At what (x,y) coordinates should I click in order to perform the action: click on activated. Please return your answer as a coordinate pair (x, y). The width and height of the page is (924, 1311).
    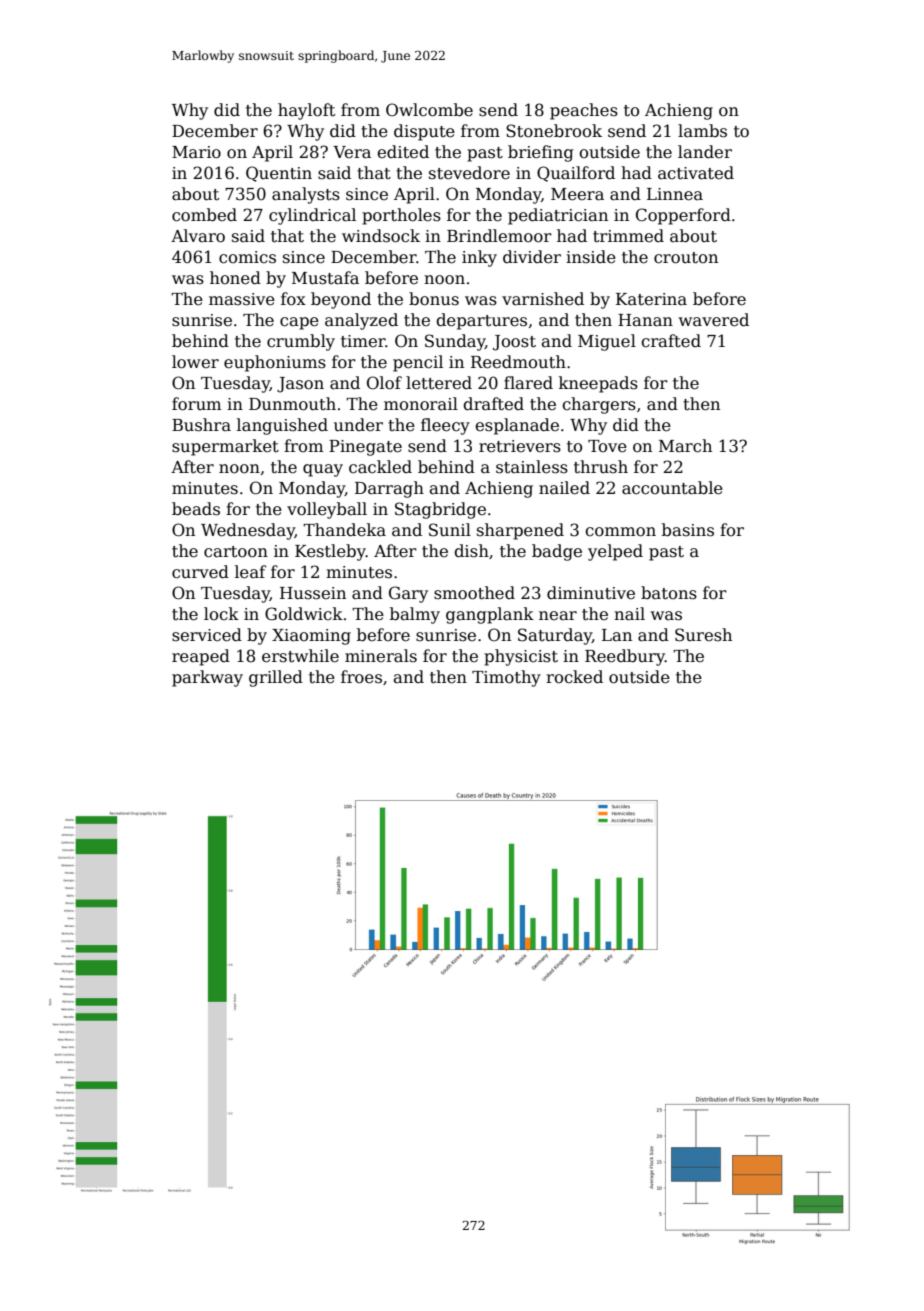
    Looking at the image, I should click on (696, 173).
